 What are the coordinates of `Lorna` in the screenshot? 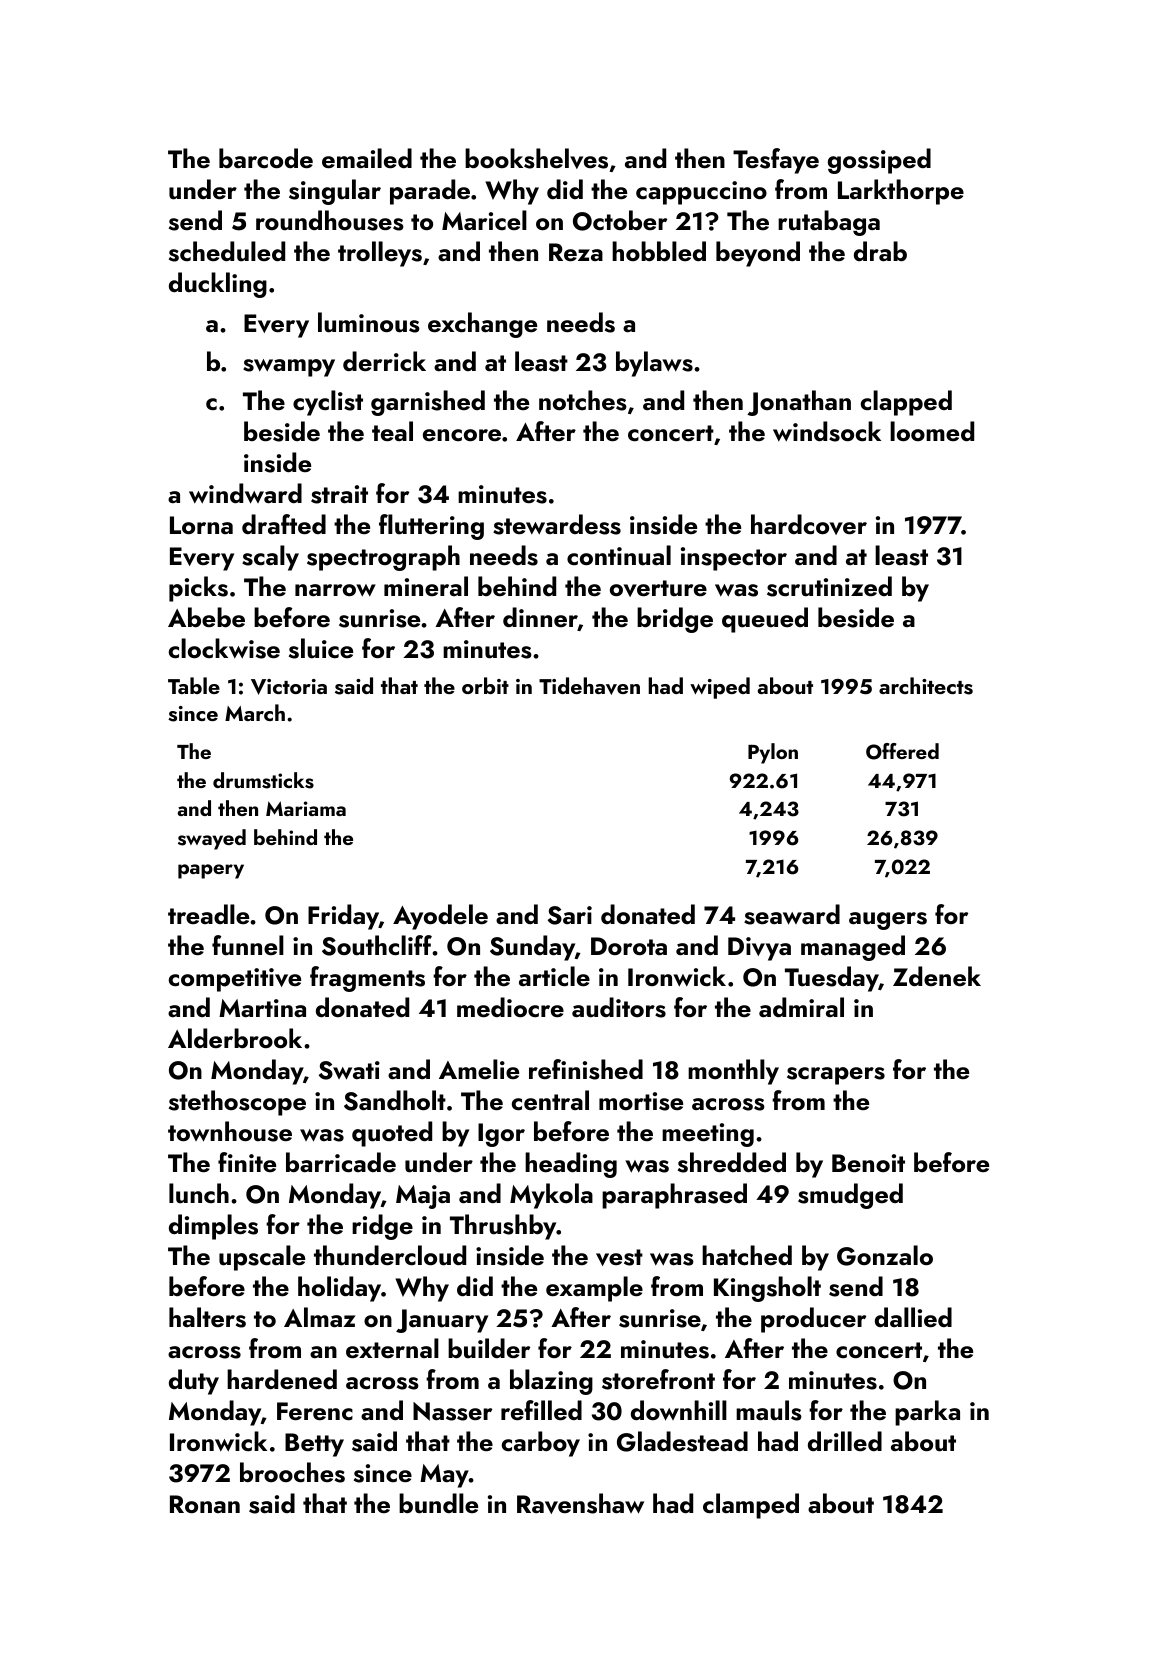 It's located at (201, 525).
